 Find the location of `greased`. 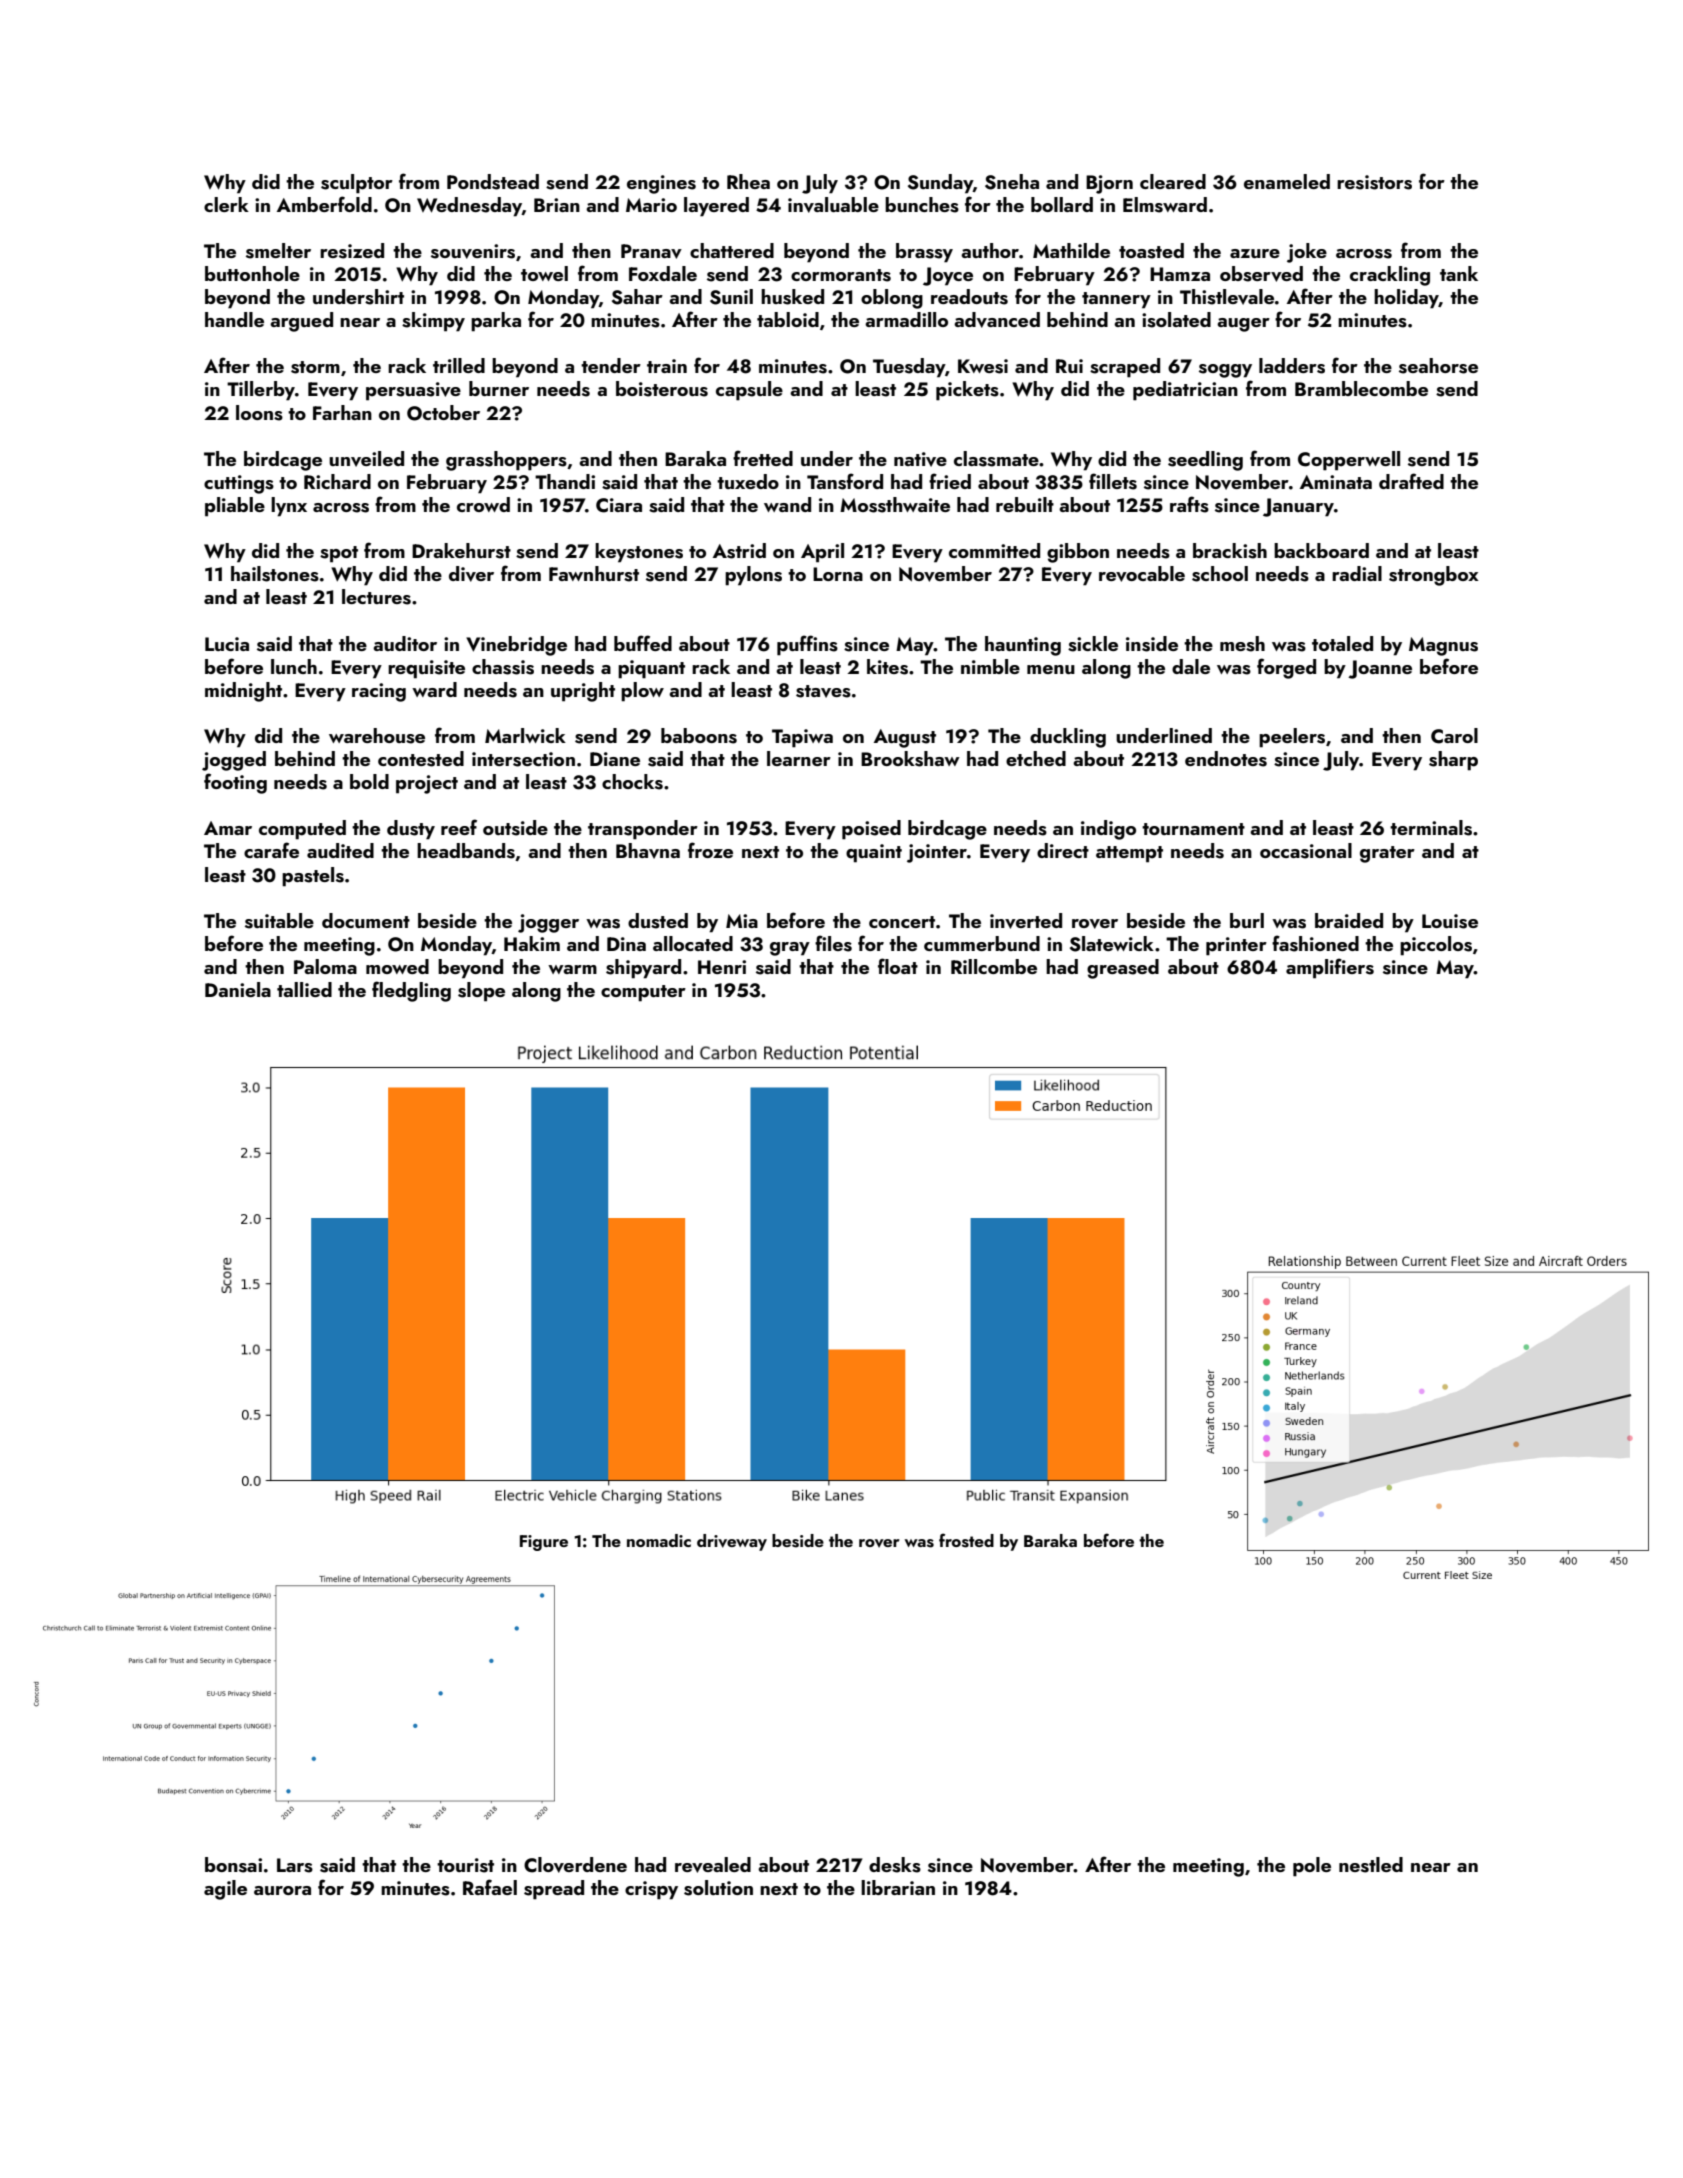

greased is located at coordinates (1123, 969).
